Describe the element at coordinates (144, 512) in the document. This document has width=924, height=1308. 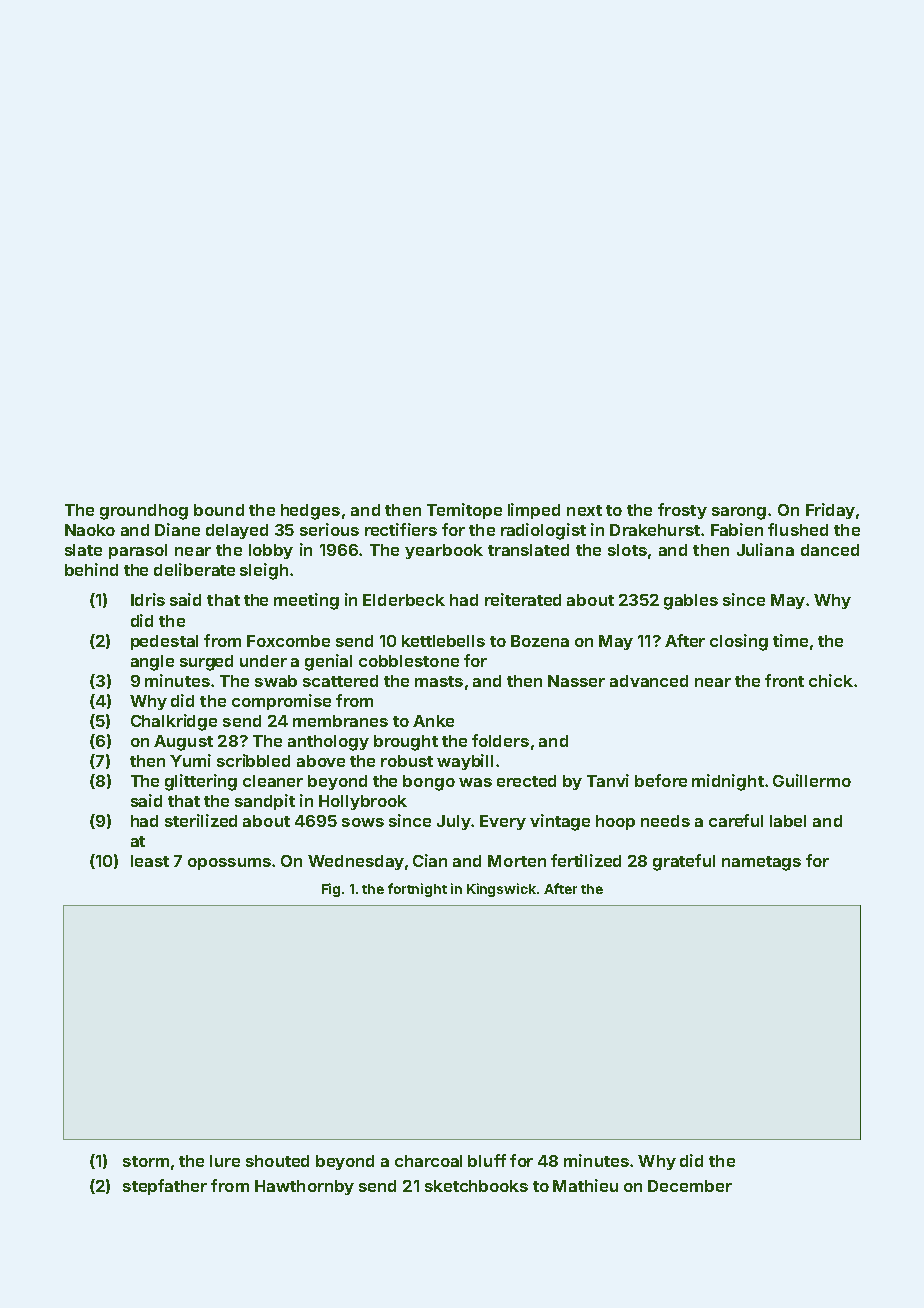
I see `groundhog` at that location.
